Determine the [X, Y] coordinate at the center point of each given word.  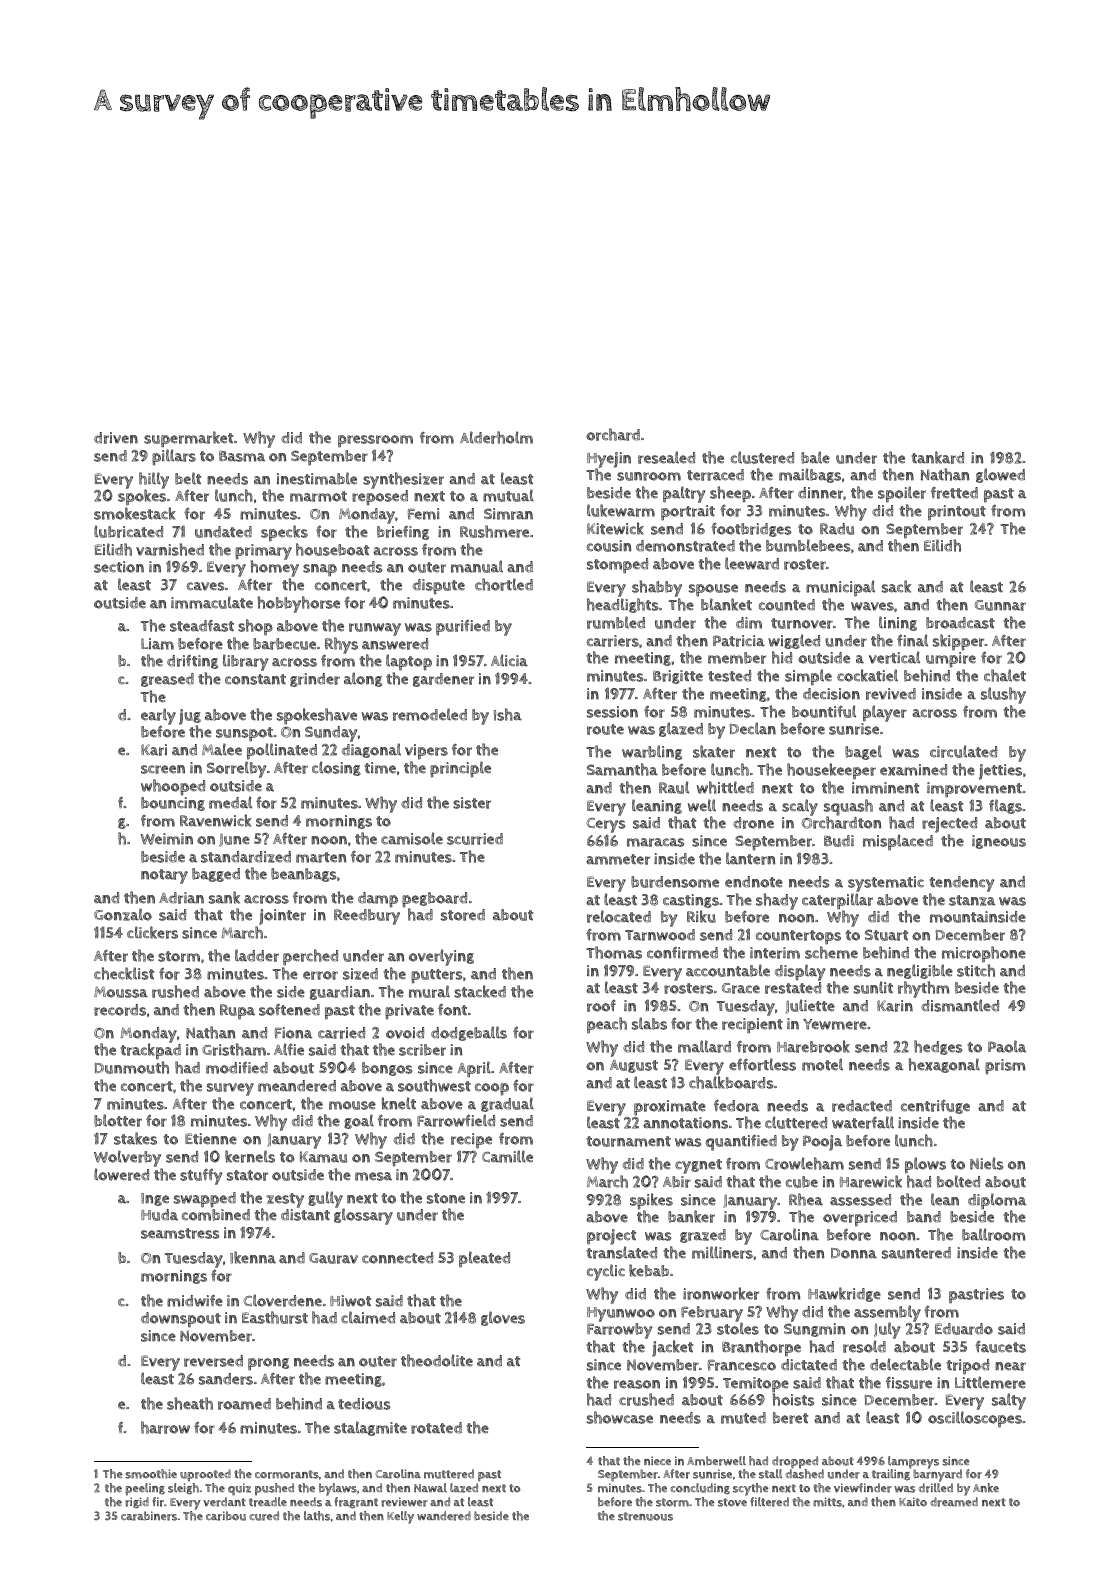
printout [957, 513]
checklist [124, 973]
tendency [961, 884]
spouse [713, 590]
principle [460, 769]
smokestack [135, 513]
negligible [920, 971]
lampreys [913, 1462]
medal [230, 802]
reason [637, 1384]
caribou [226, 1516]
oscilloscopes [975, 1419]
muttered [449, 1474]
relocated [619, 916]
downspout [181, 1319]
